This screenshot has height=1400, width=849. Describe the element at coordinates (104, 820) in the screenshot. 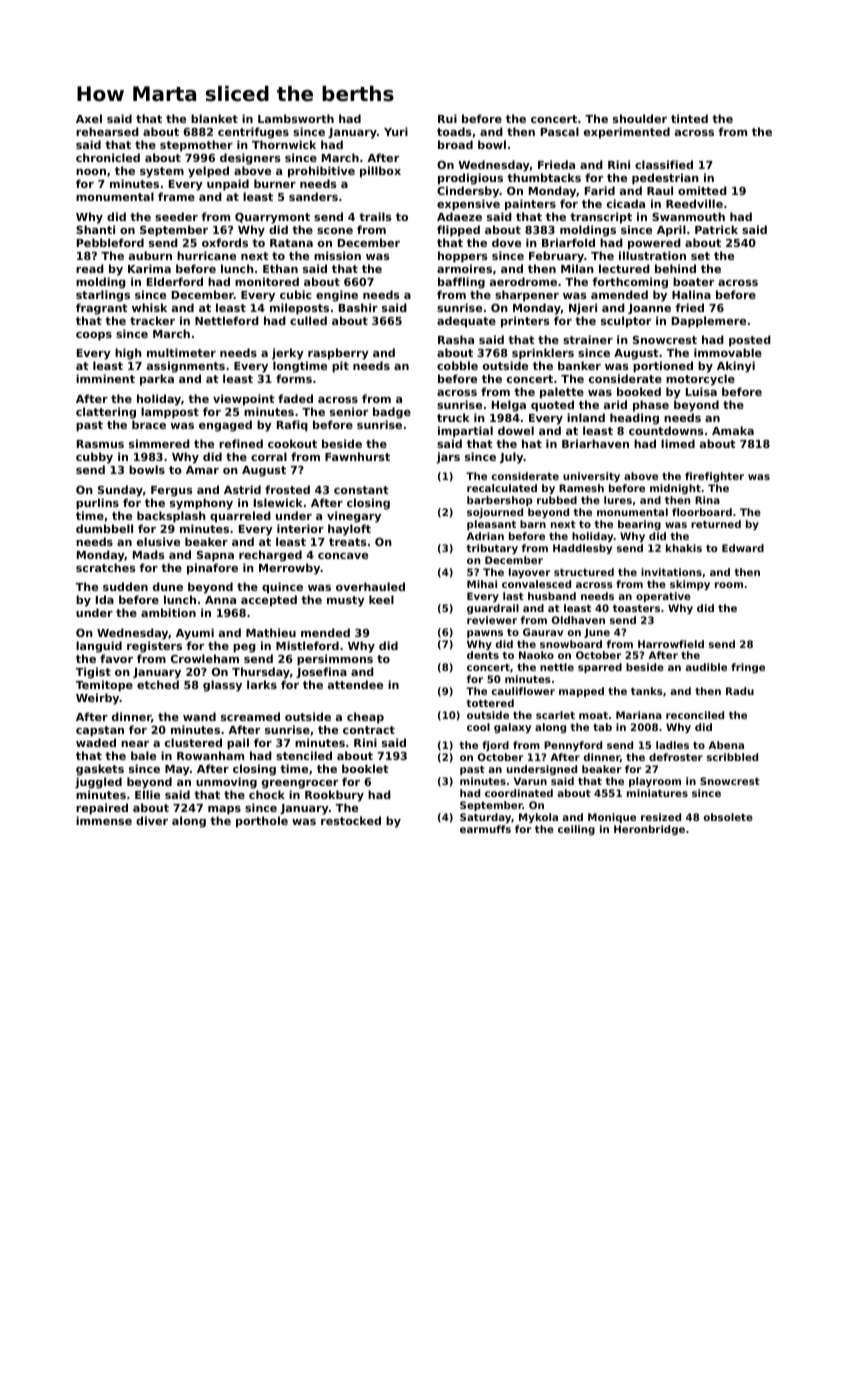

I see `immense` at that location.
